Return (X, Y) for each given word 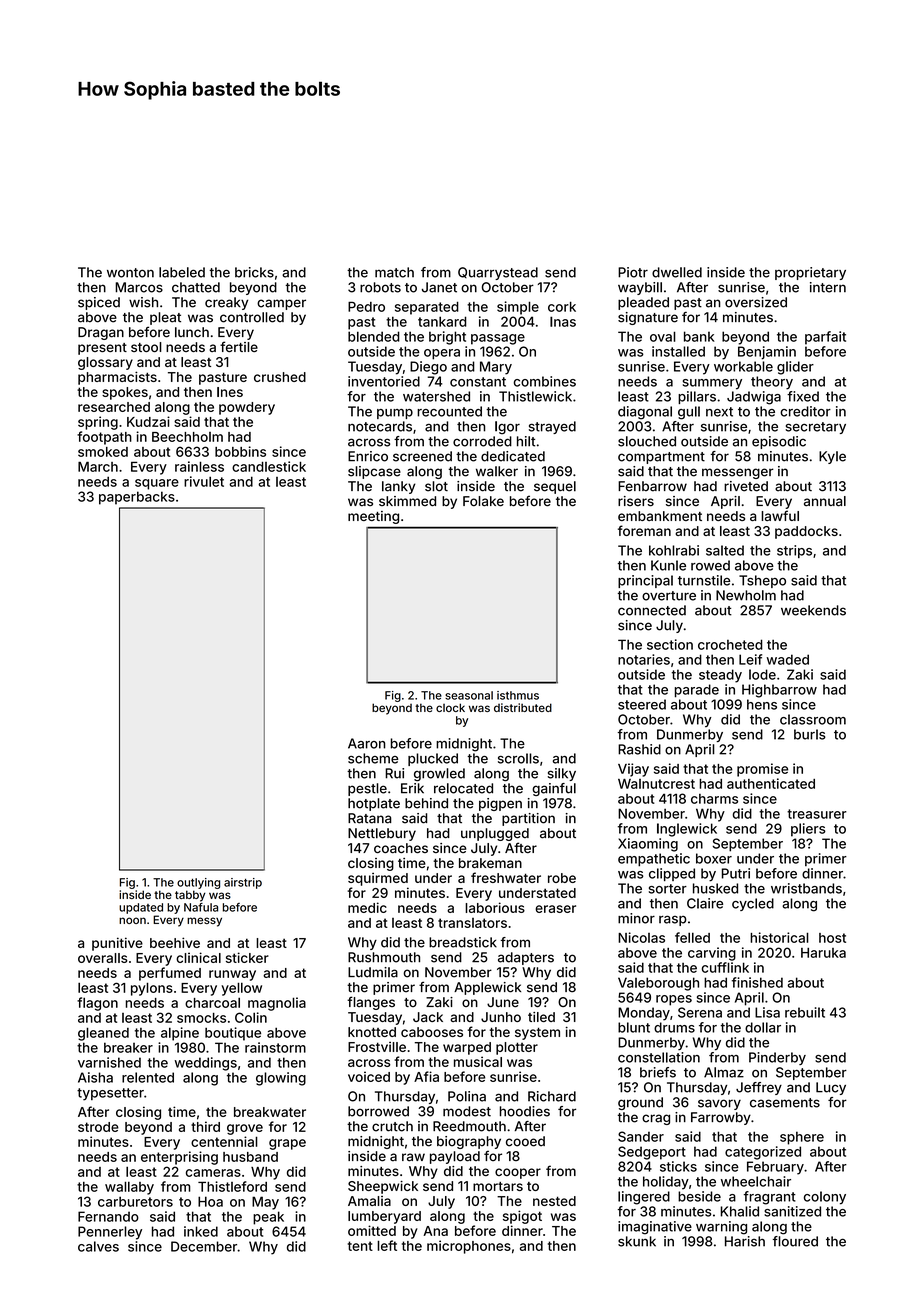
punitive (117, 944)
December (204, 1246)
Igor (507, 428)
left (387, 1245)
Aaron (366, 743)
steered (642, 704)
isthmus (518, 695)
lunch (192, 332)
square (157, 484)
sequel (555, 487)
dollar (763, 1027)
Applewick (487, 988)
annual (825, 501)
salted (725, 550)
